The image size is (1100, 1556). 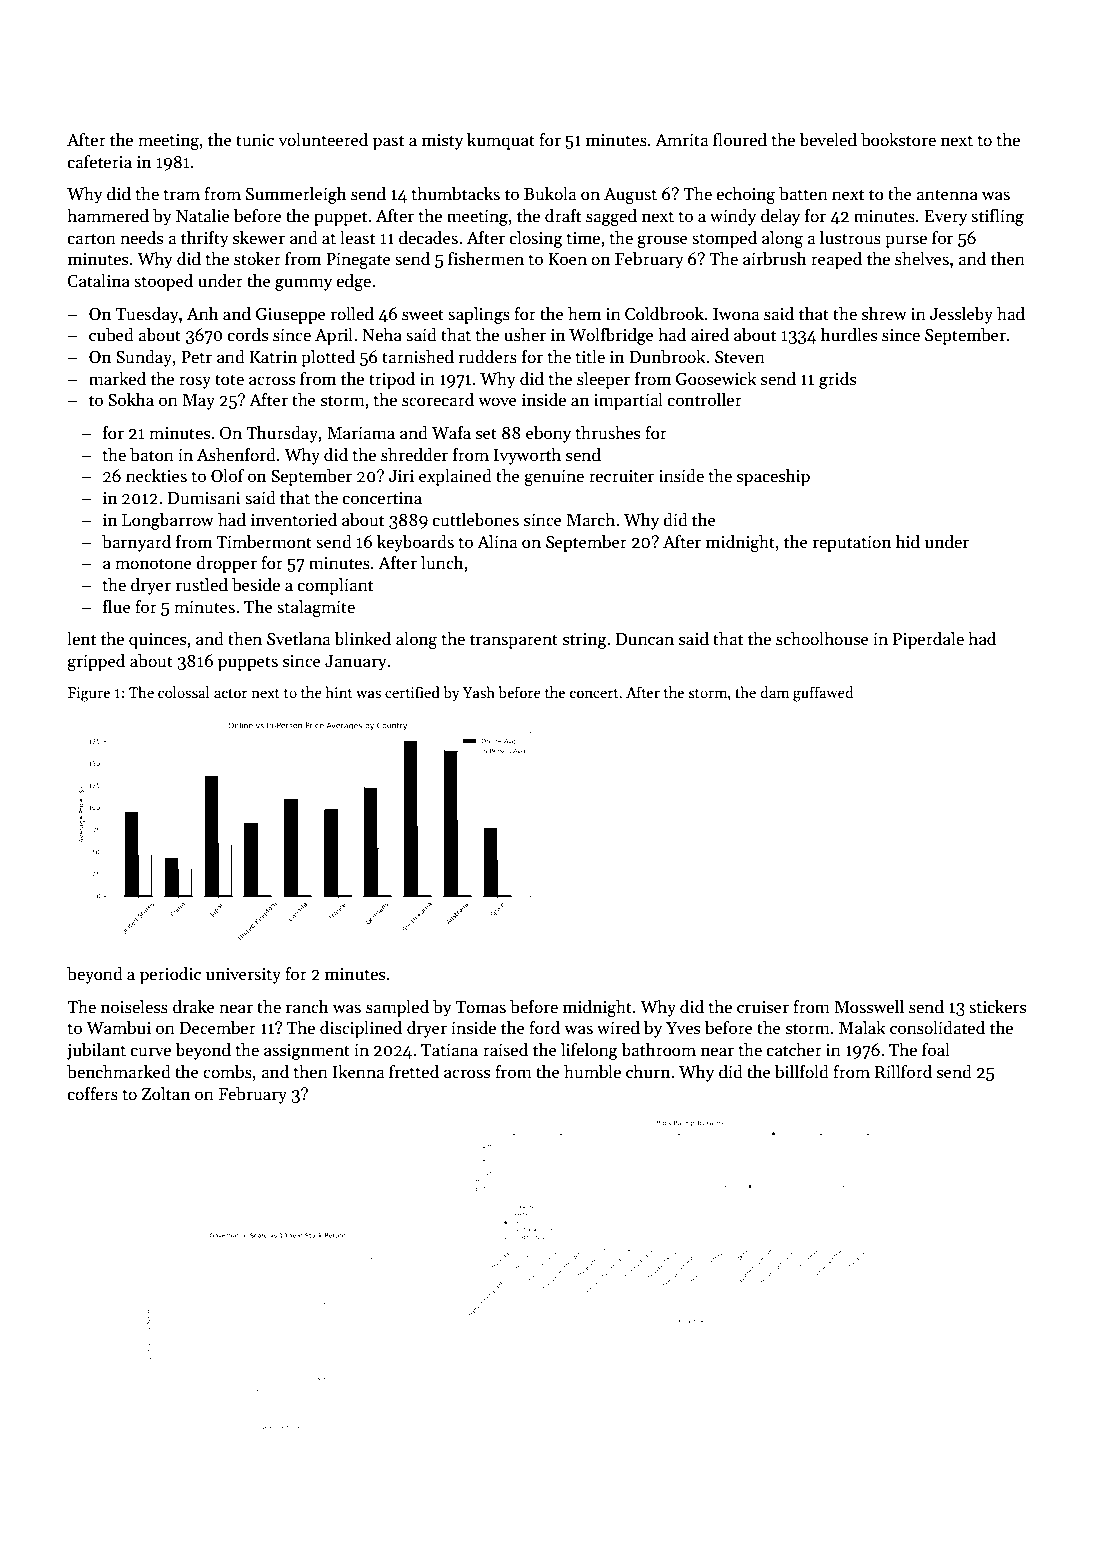 What do you see at coordinates (908, 542) in the screenshot?
I see `hid` at bounding box center [908, 542].
